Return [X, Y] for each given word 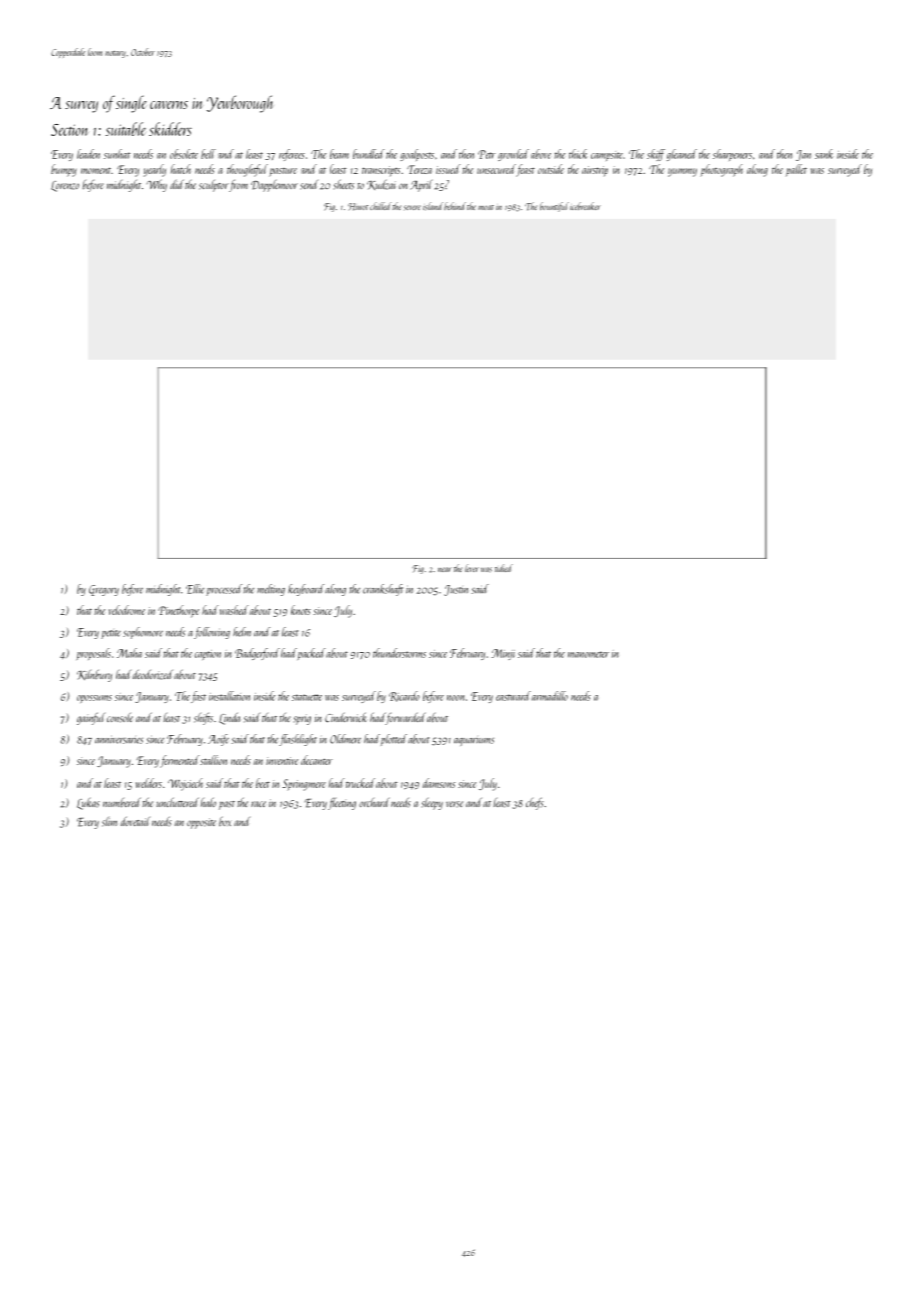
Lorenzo [65, 186]
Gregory [104, 590]
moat [486, 207]
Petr [487, 154]
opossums [94, 699]
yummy [682, 172]
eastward [513, 696]
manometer [588, 654]
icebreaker [585, 206]
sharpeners [732, 155]
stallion [213, 760]
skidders [170, 129]
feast [525, 170]
